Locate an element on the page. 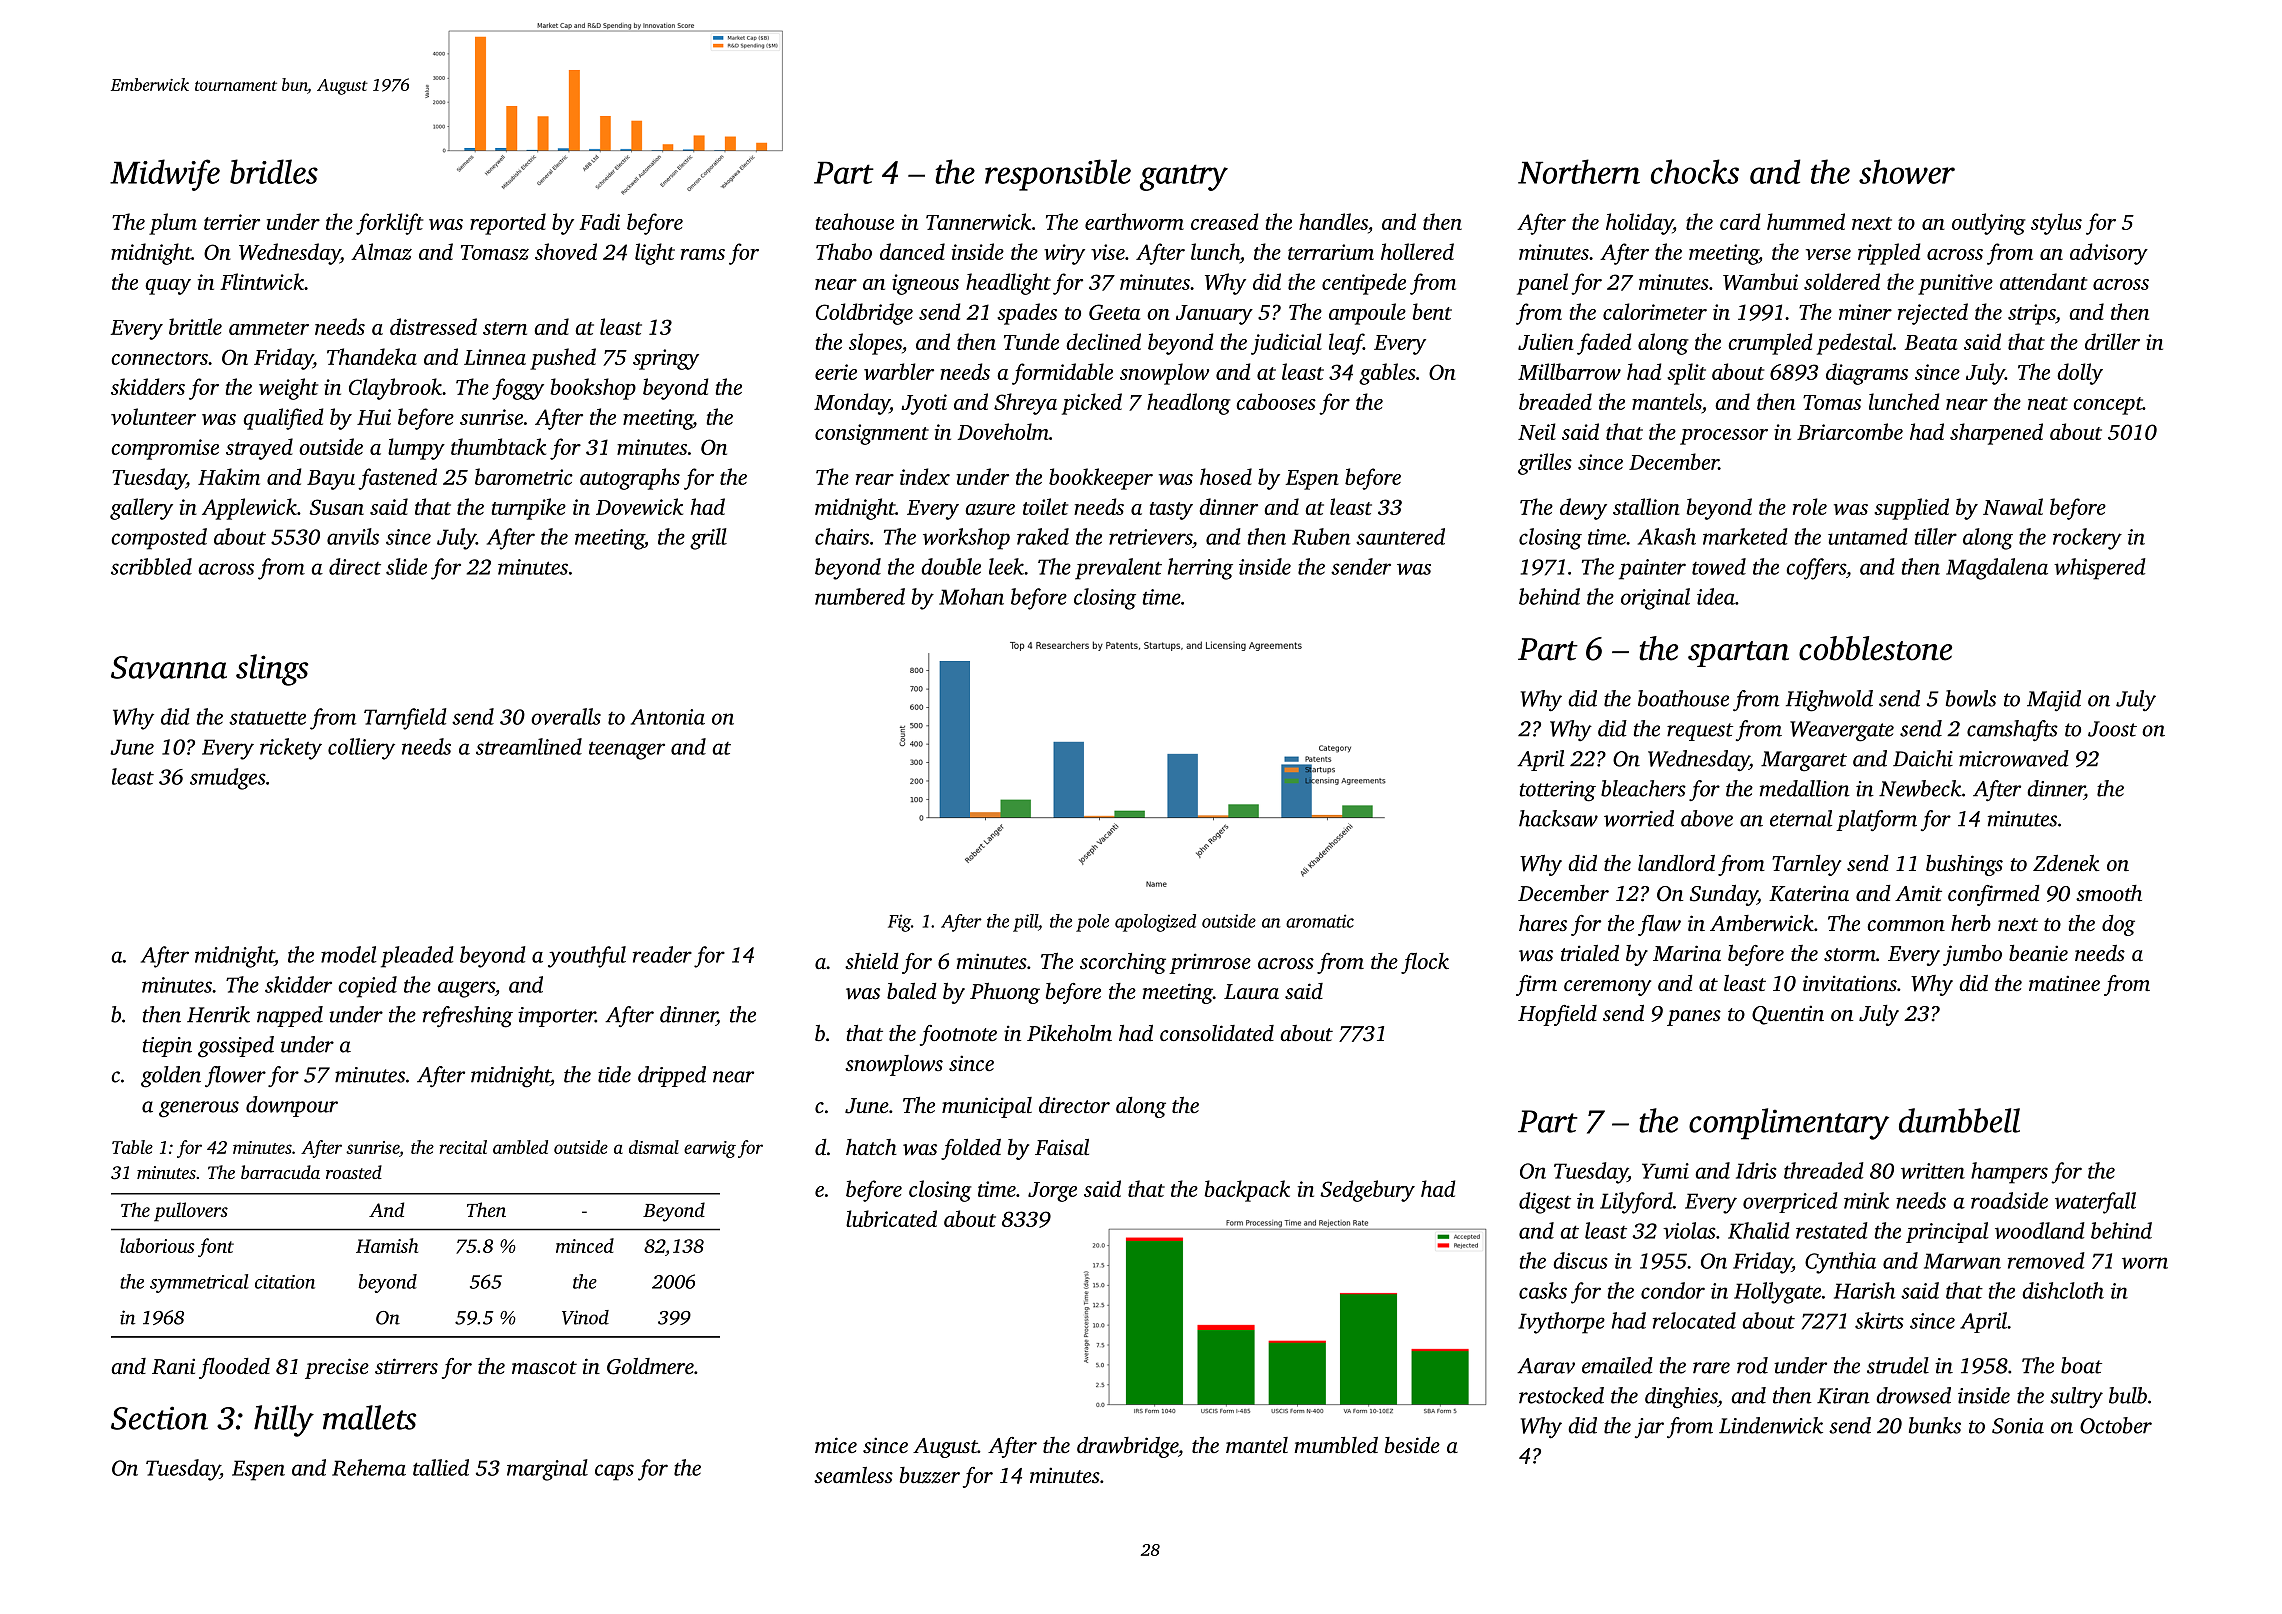 Image resolution: width=2282 pixels, height=1614 pixels. Midwife is located at coordinates (165, 175).
